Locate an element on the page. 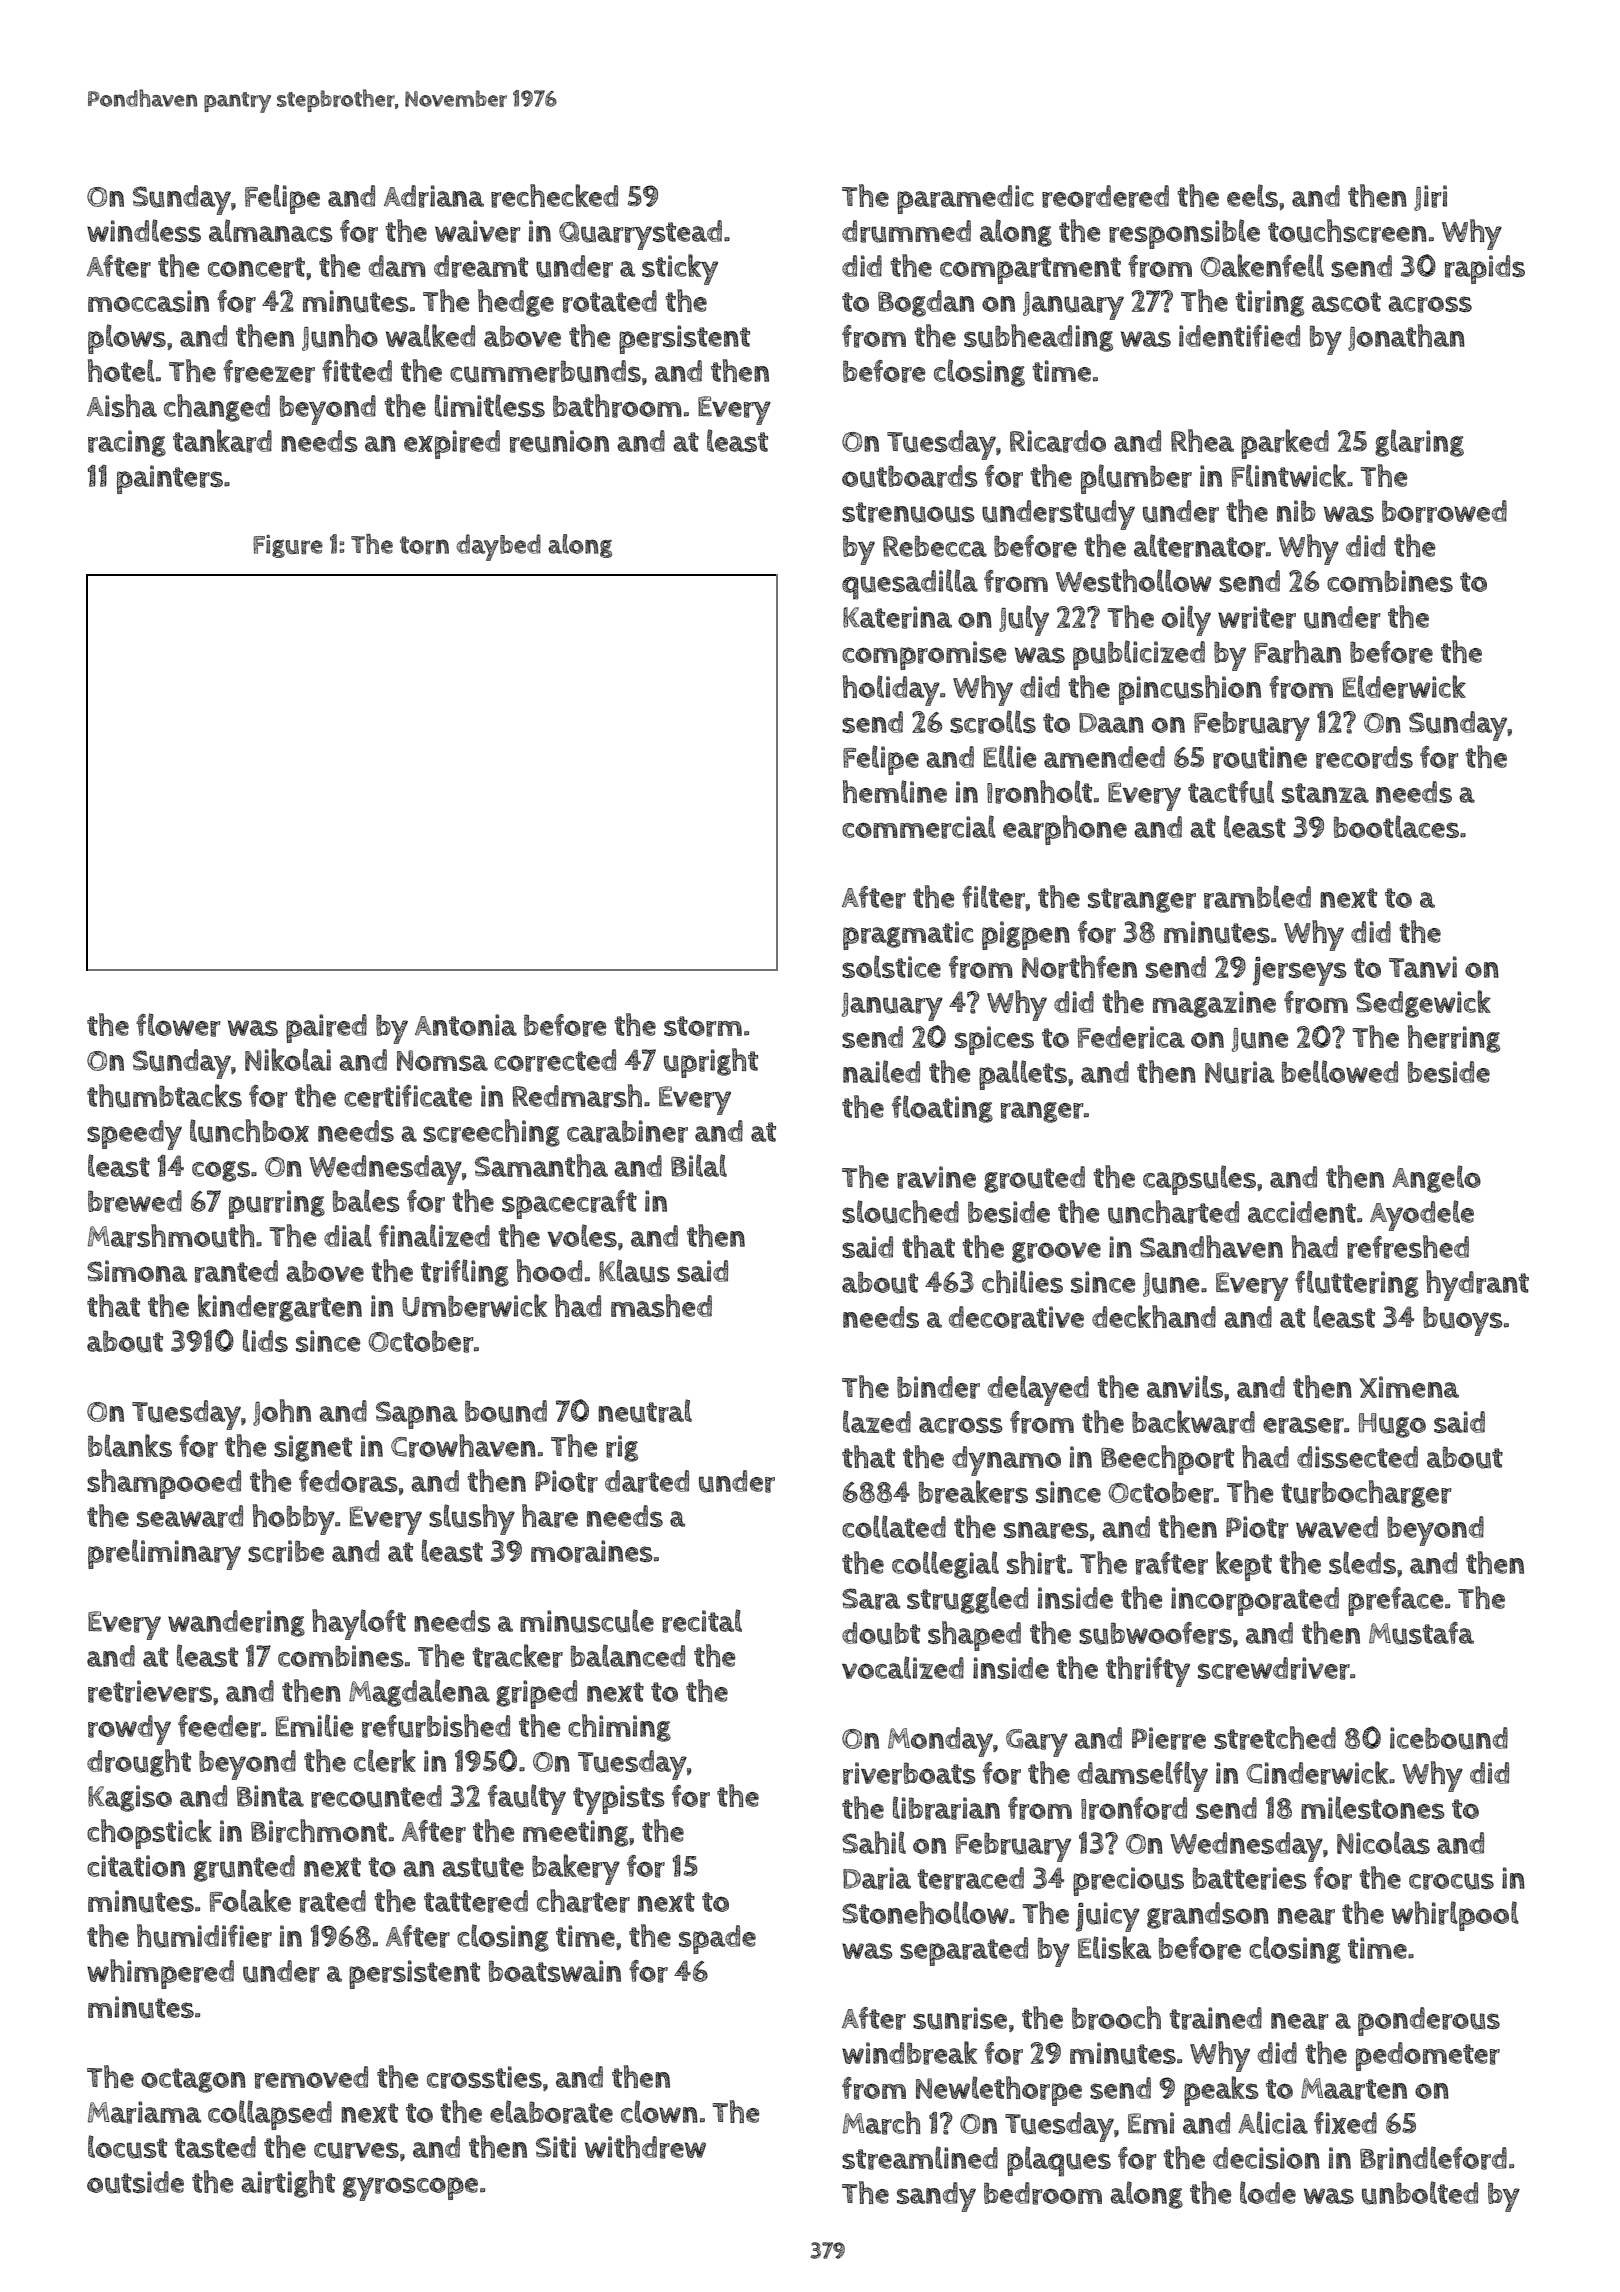 The image size is (1620, 2292). slouched is located at coordinates (900, 1212).
